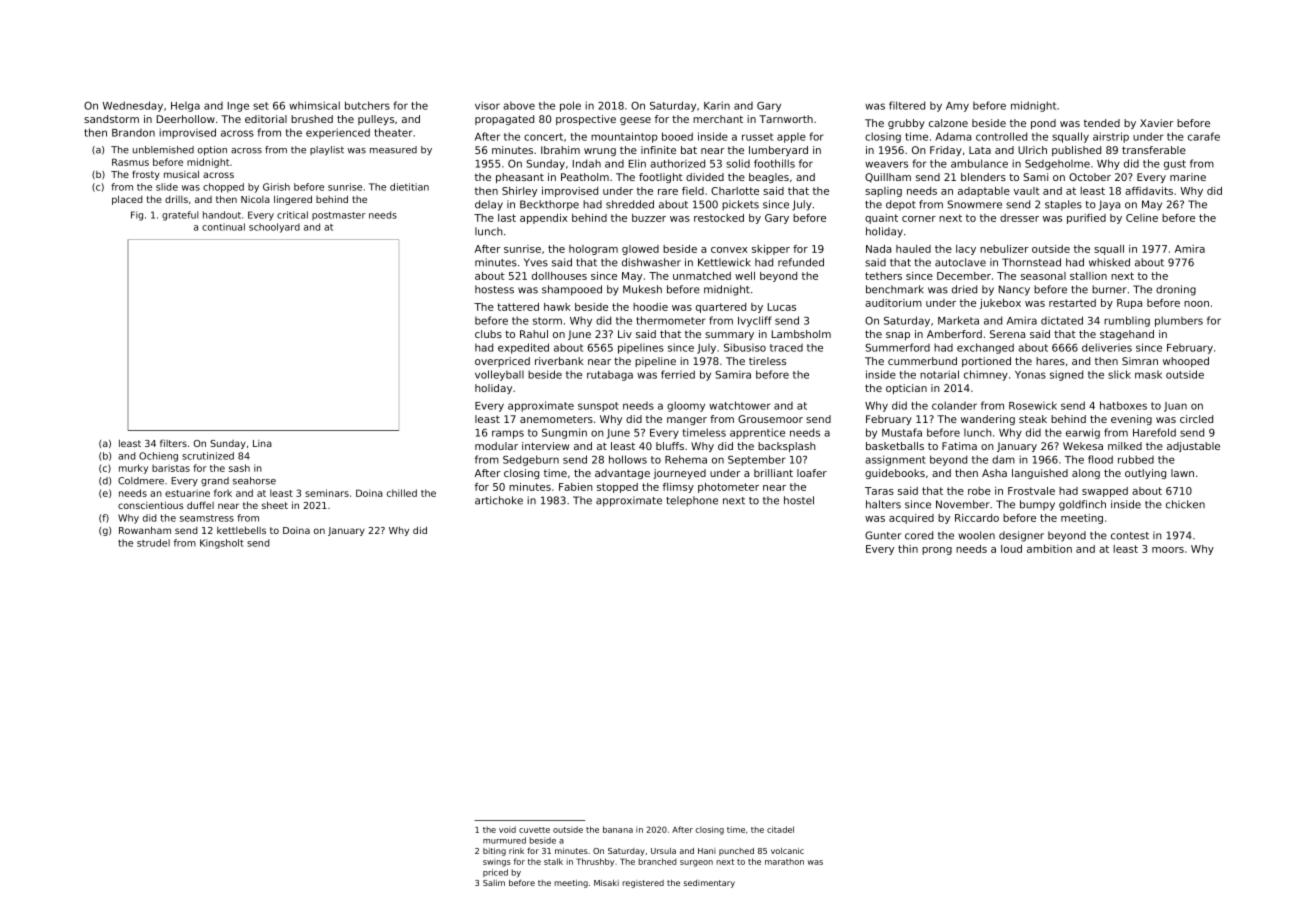 This image has height=924, width=1308. What do you see at coordinates (957, 107) in the image?
I see `Amy` at bounding box center [957, 107].
